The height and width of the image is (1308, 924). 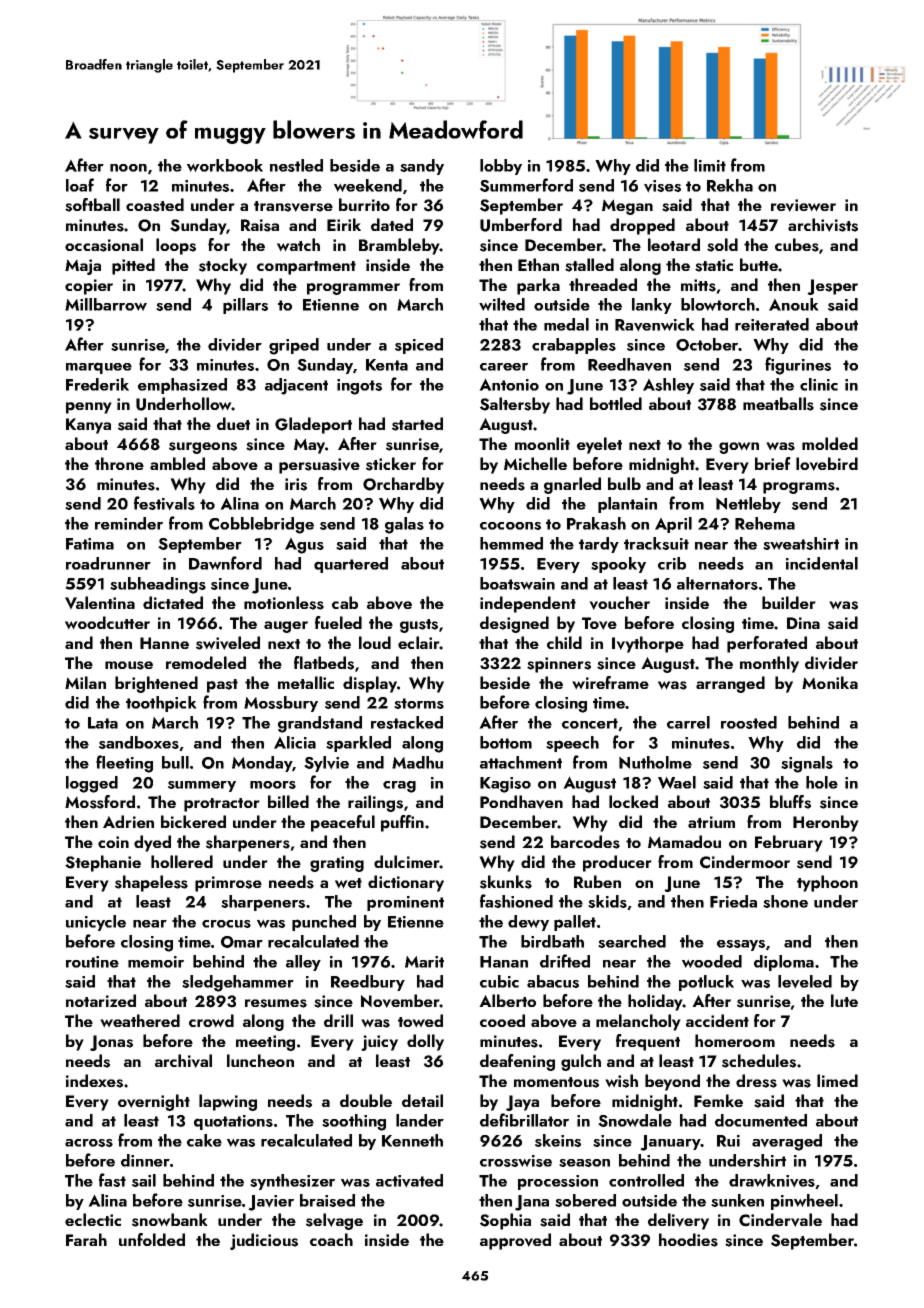 I want to click on reviewer, so click(x=803, y=205).
